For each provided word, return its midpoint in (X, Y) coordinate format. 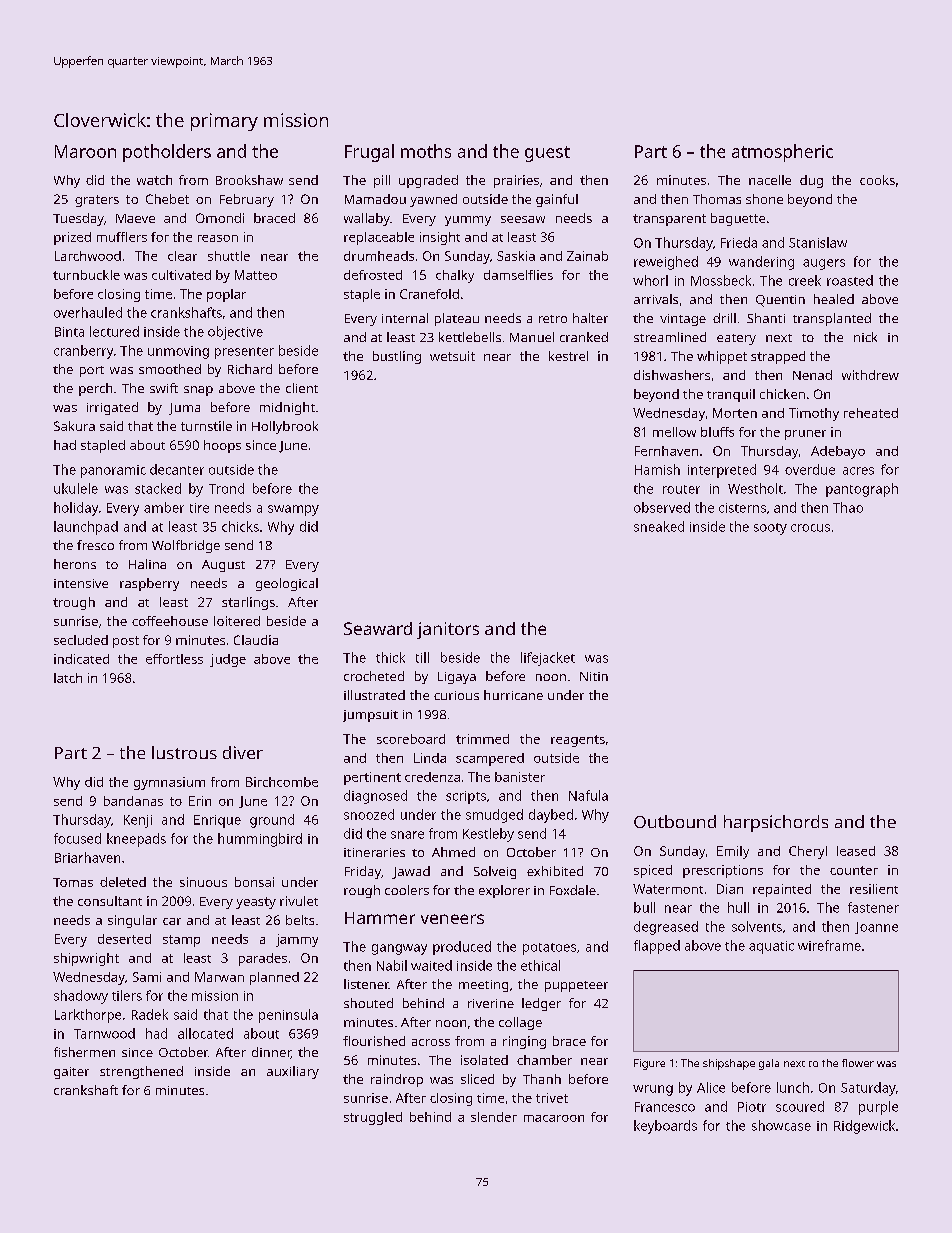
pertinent (372, 778)
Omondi (220, 218)
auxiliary (293, 1072)
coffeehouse (170, 621)
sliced (477, 1079)
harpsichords (776, 823)
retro (553, 319)
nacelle (770, 180)
